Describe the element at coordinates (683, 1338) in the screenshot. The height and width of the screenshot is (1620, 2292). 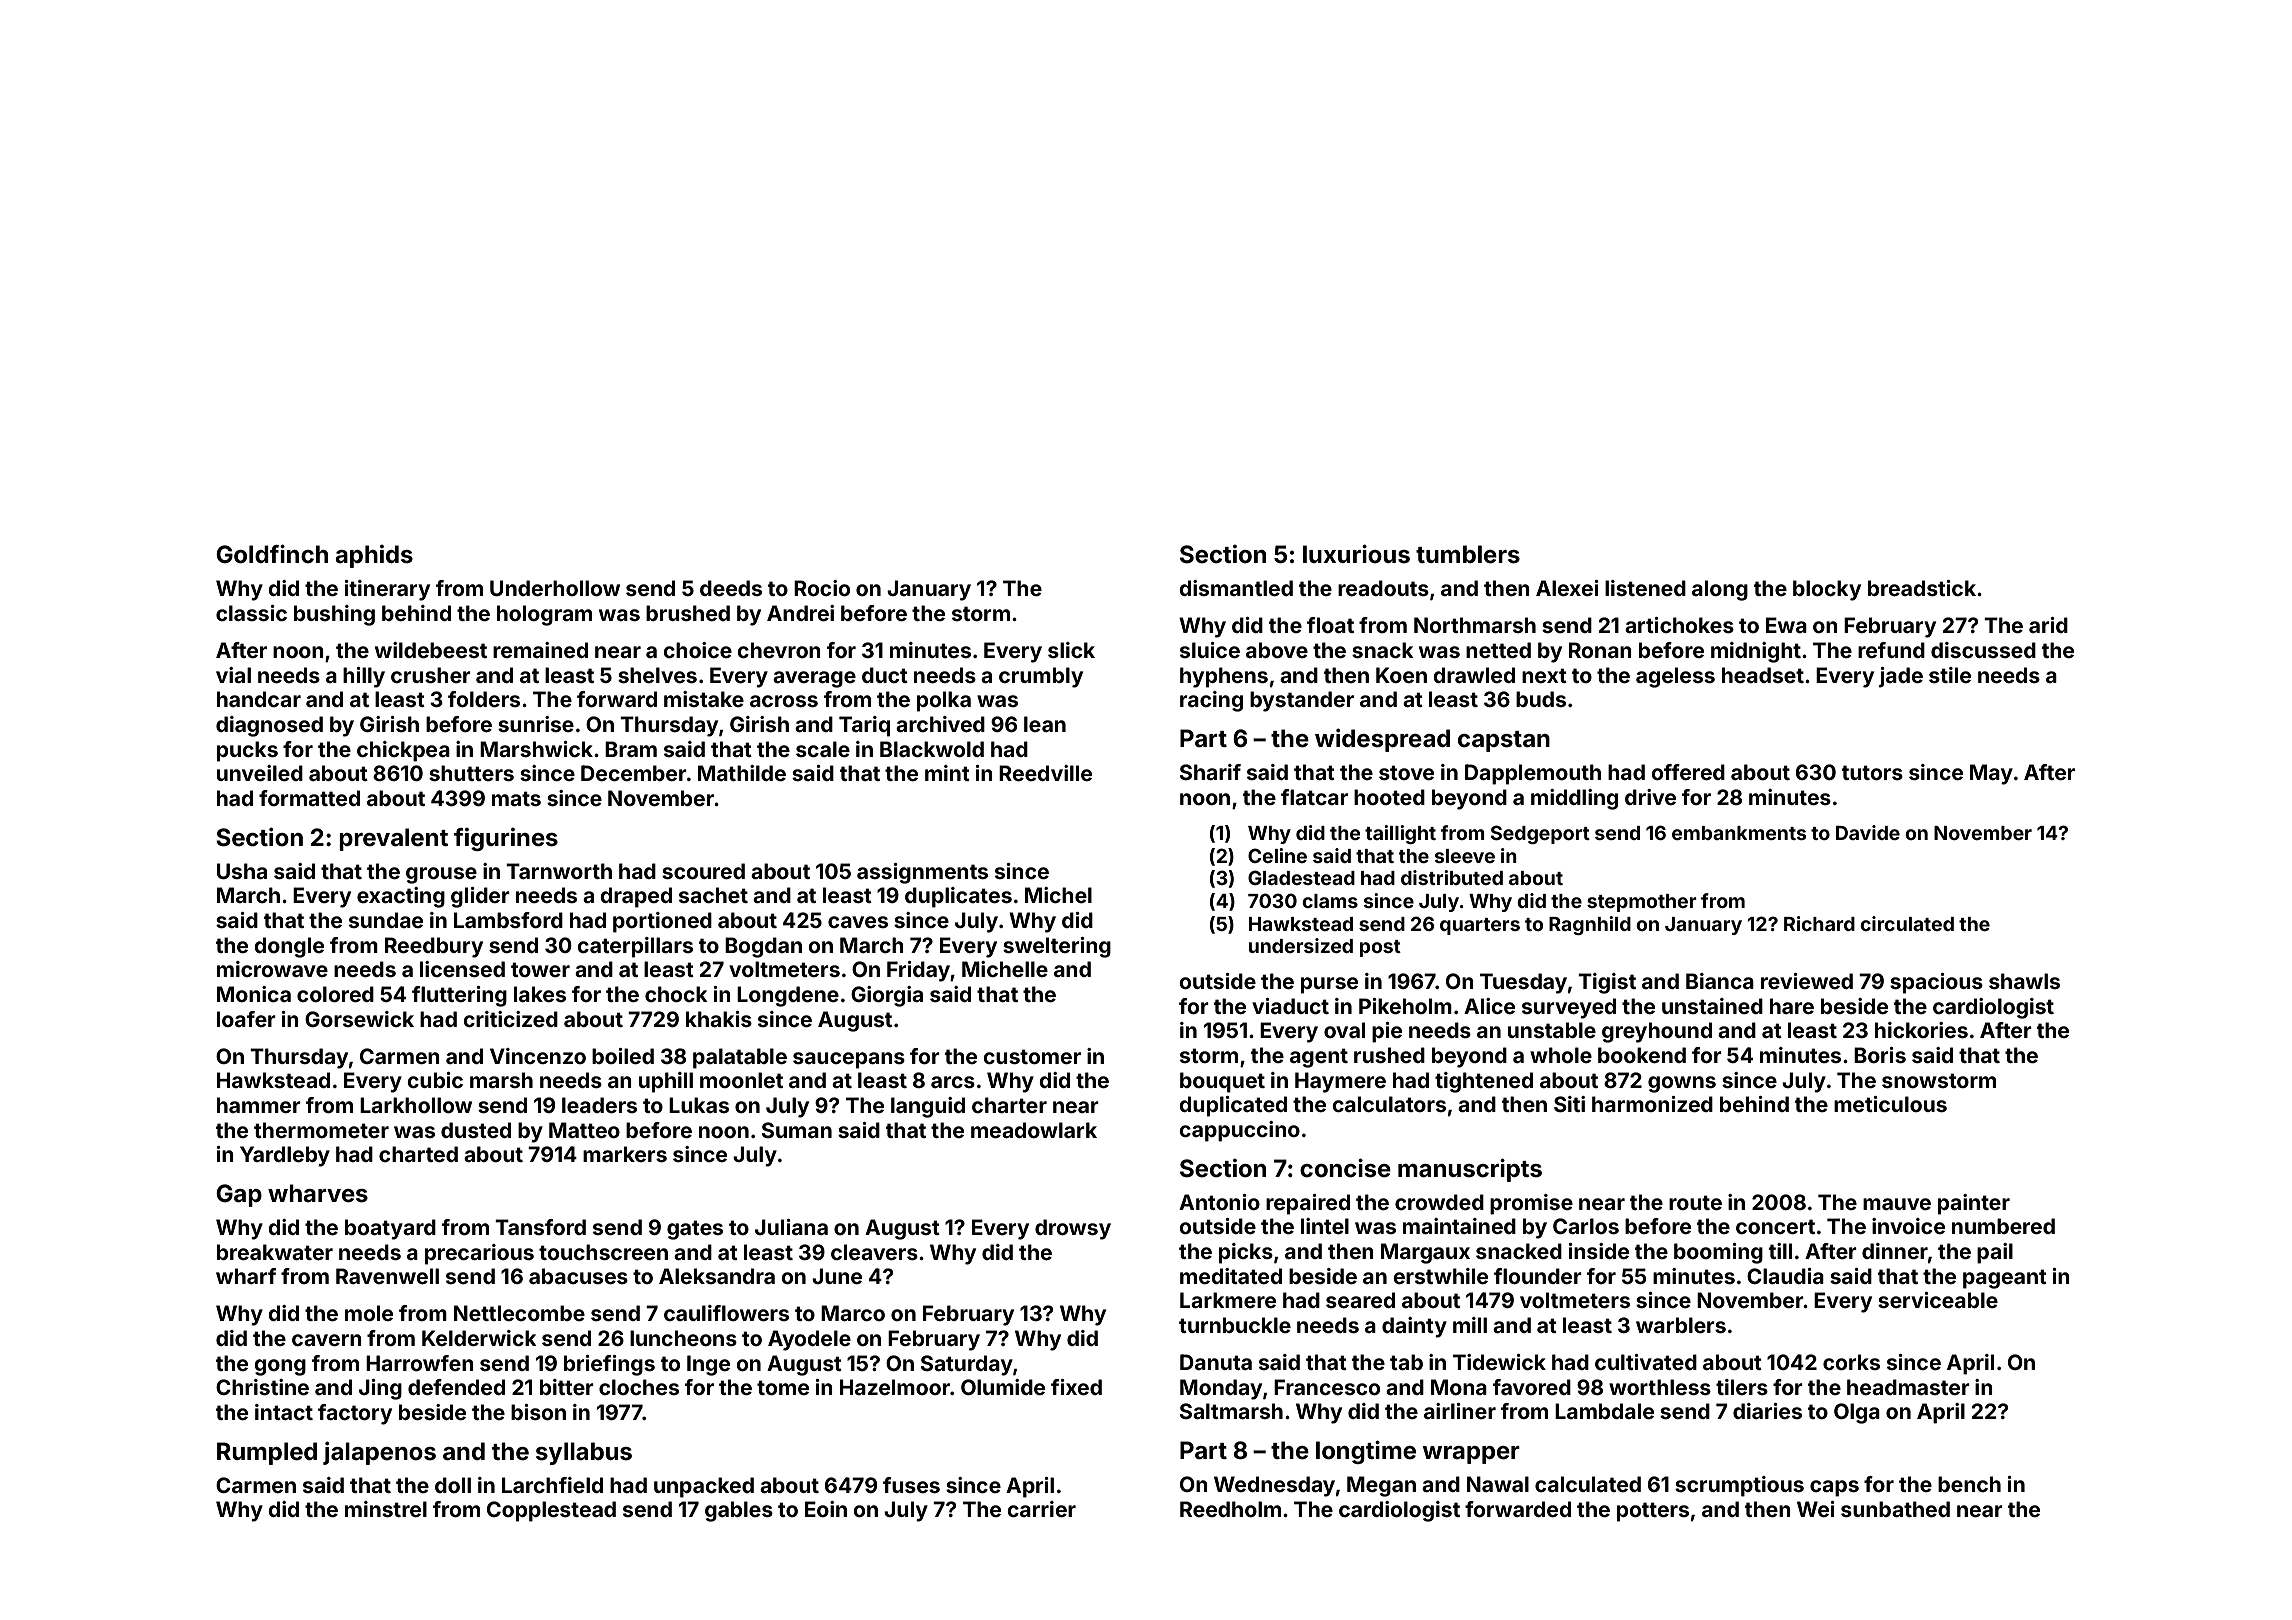
I see `luncheons` at that location.
